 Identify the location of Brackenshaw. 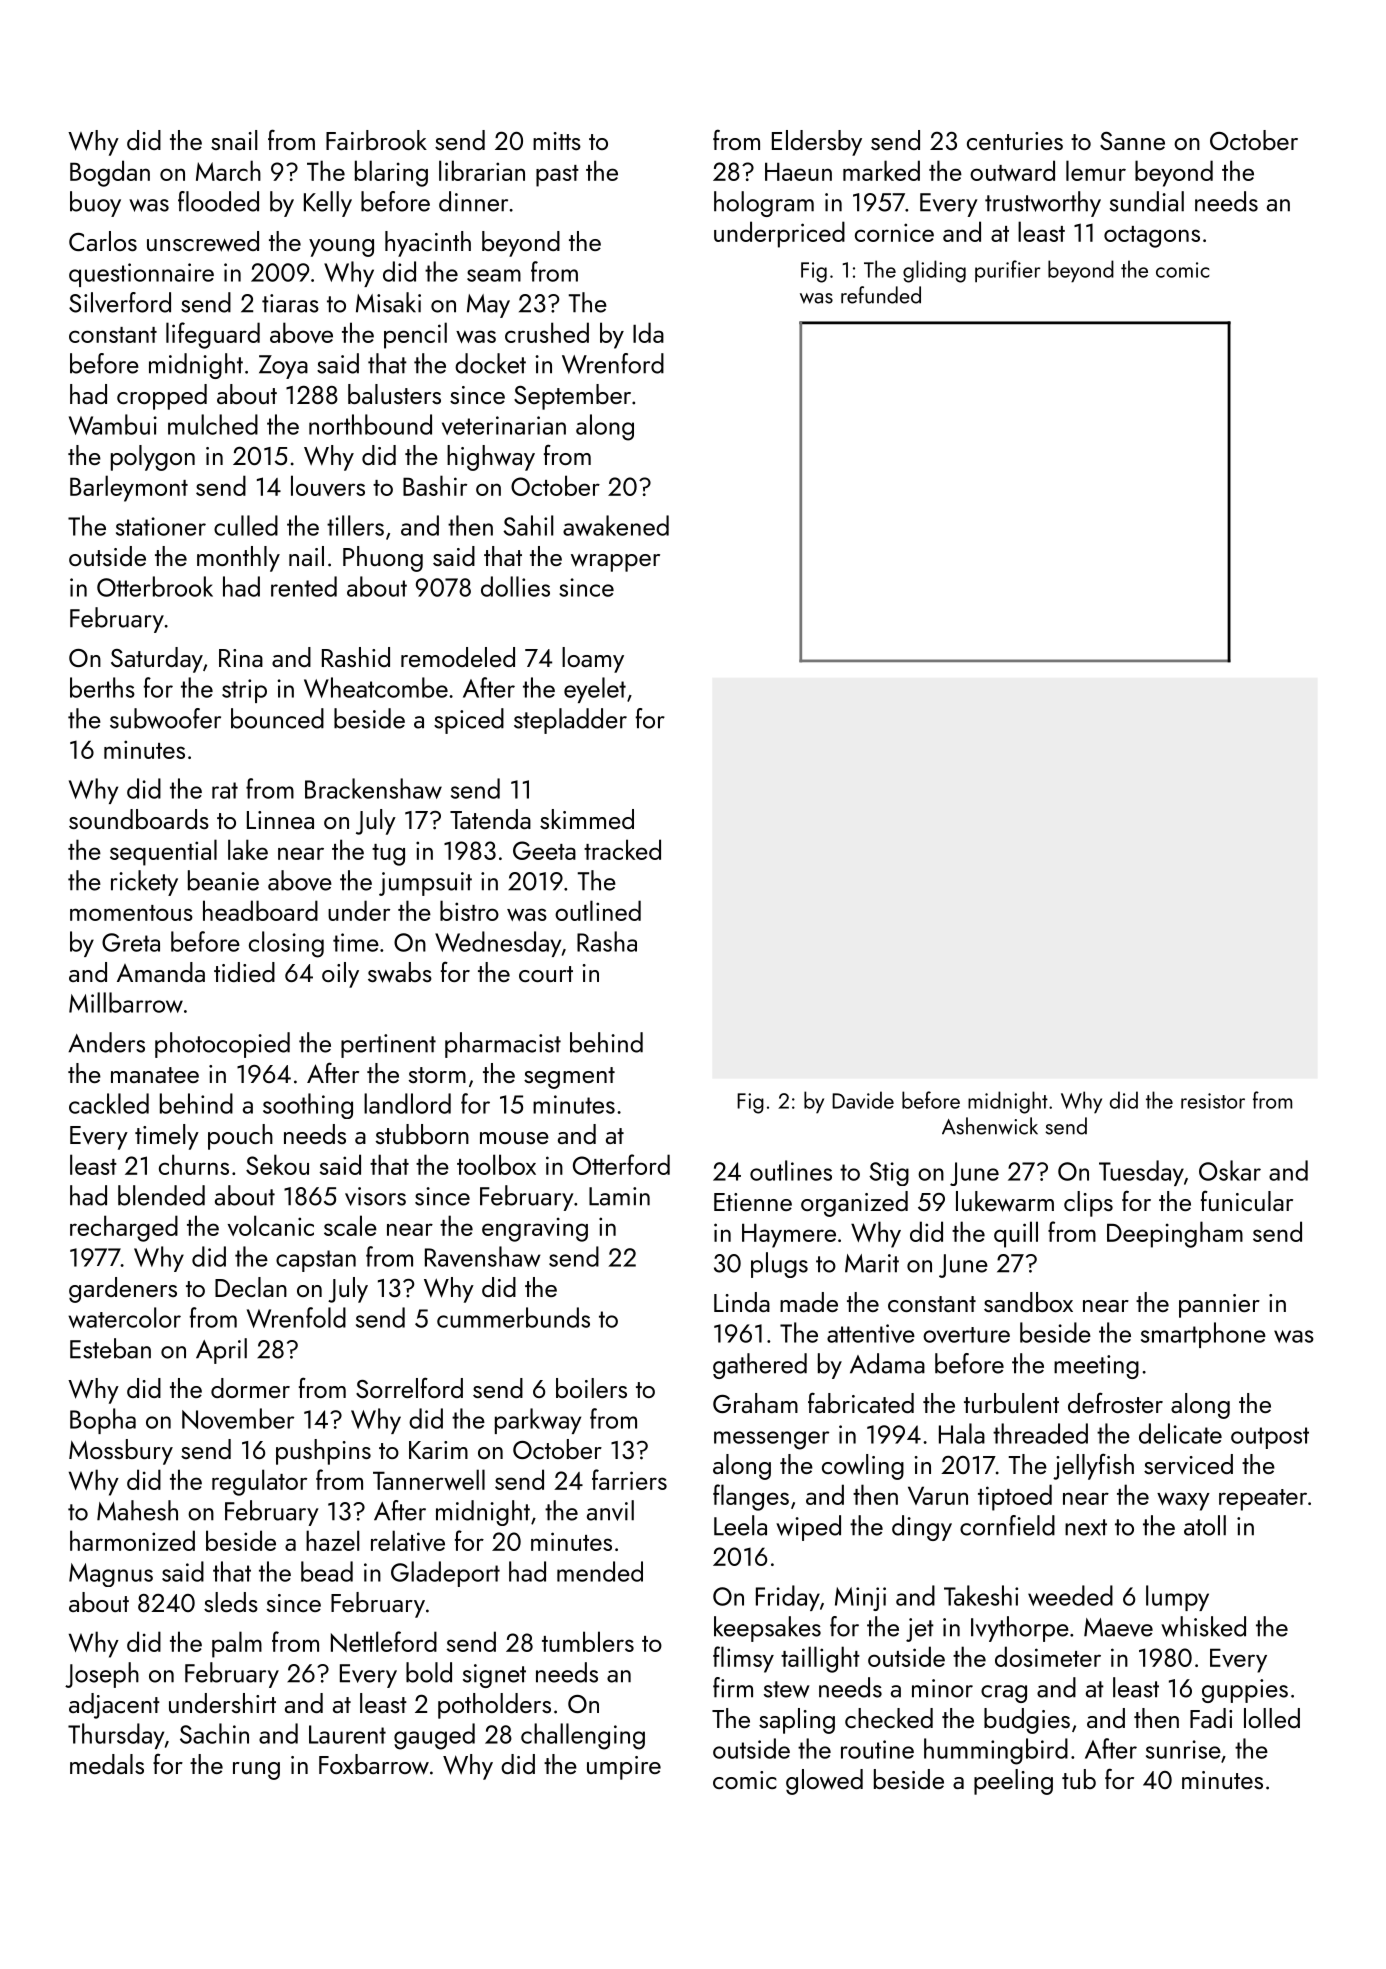
(373, 788).
